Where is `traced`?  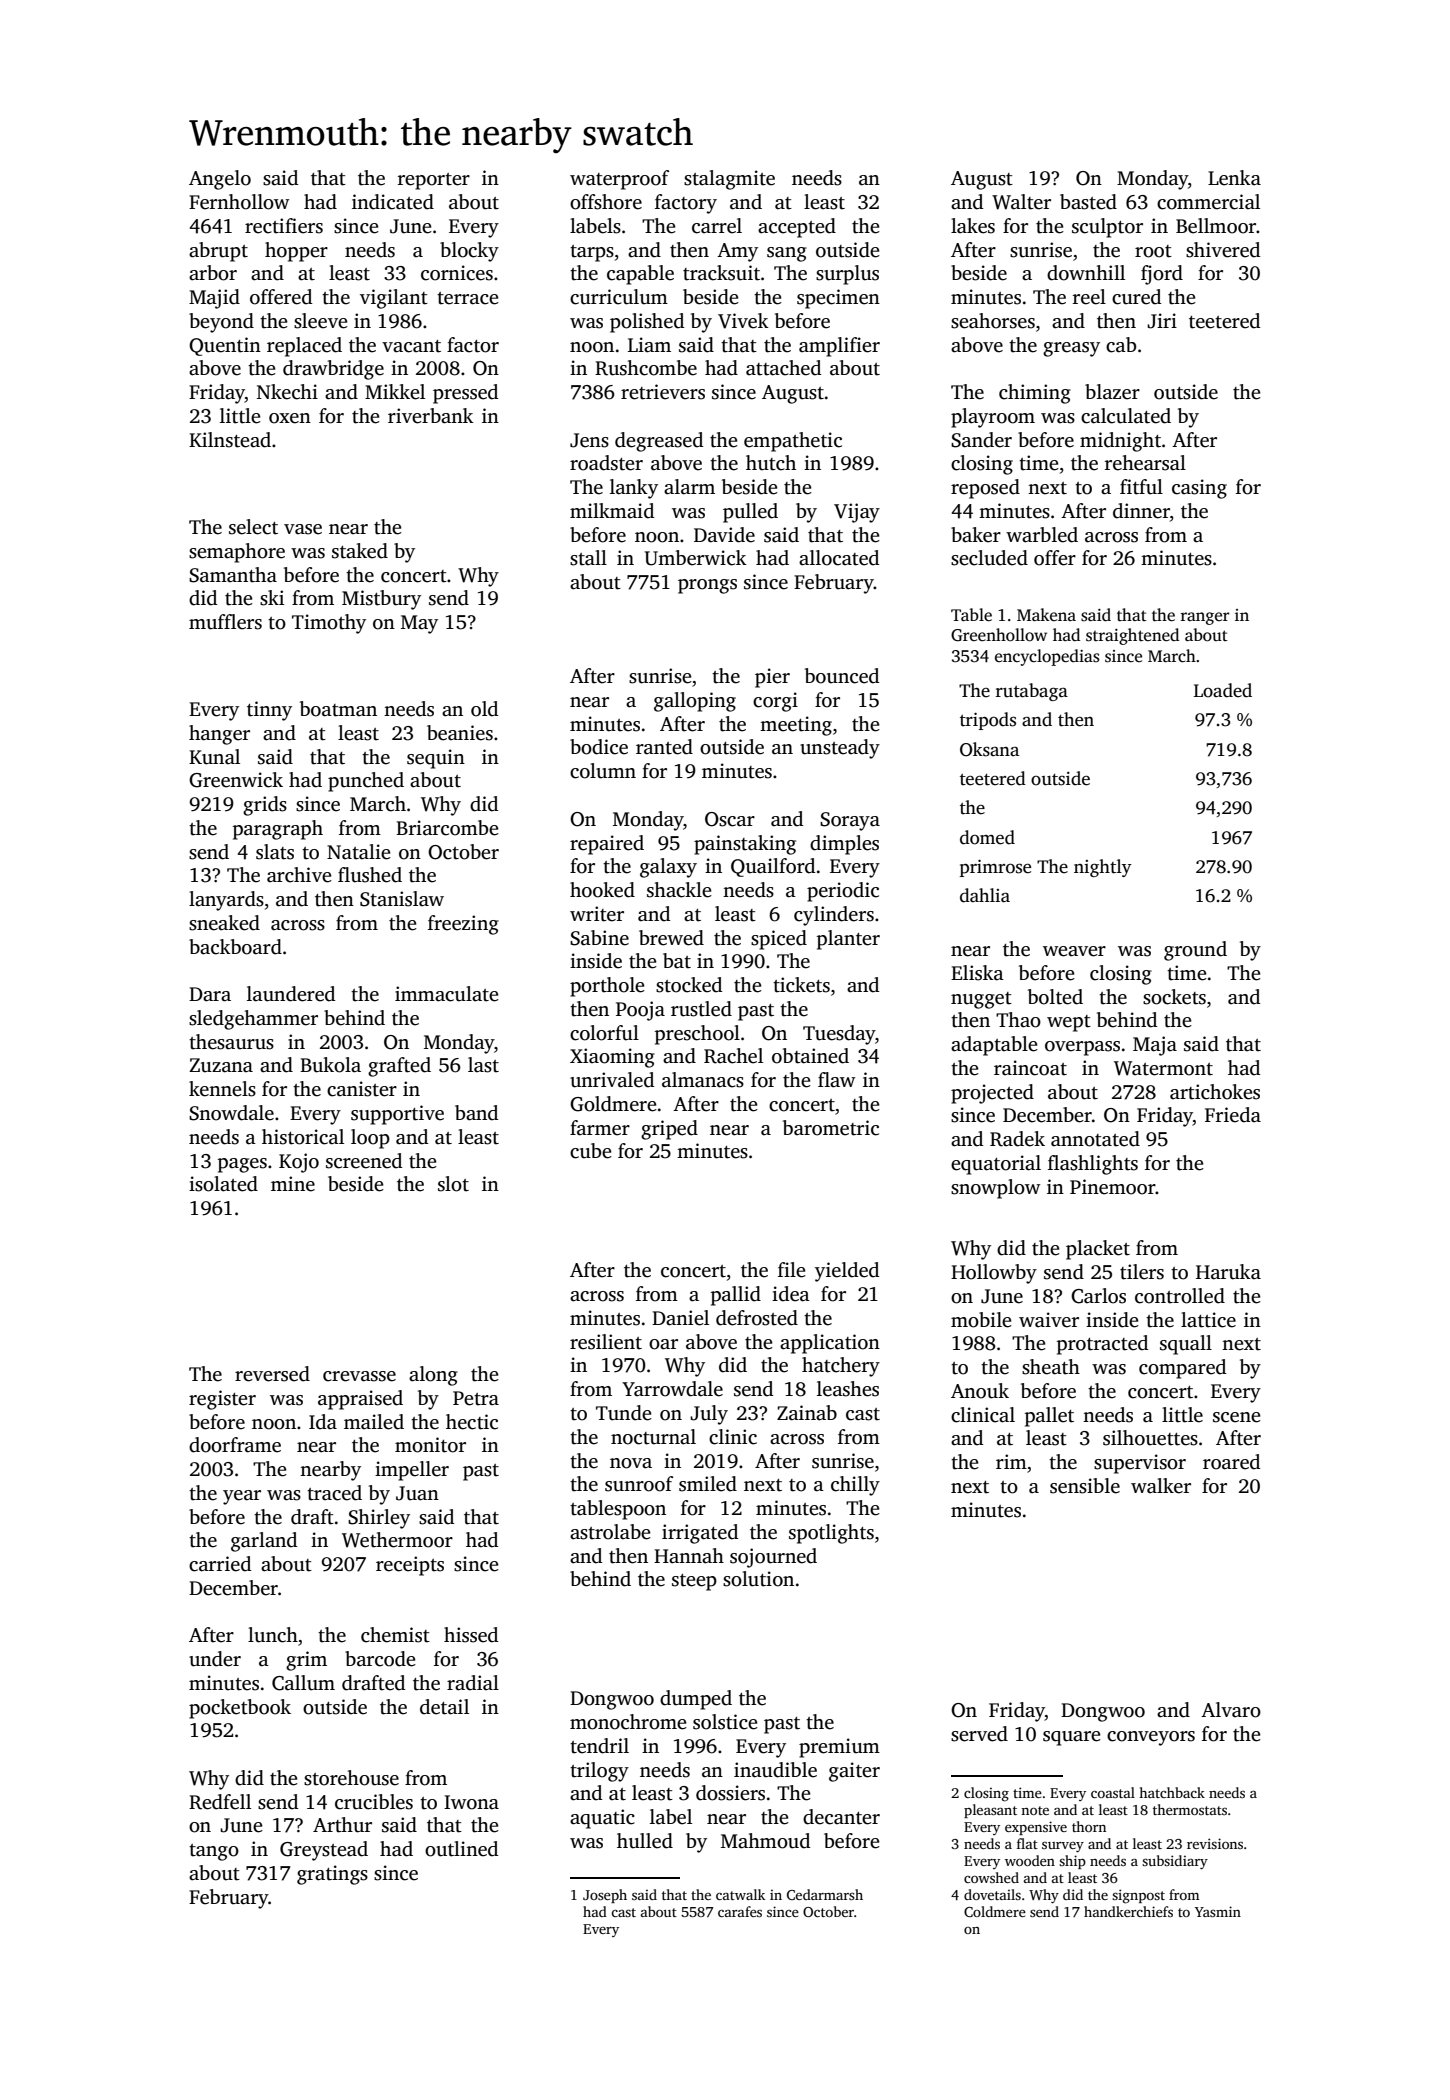 traced is located at coordinates (334, 1493).
